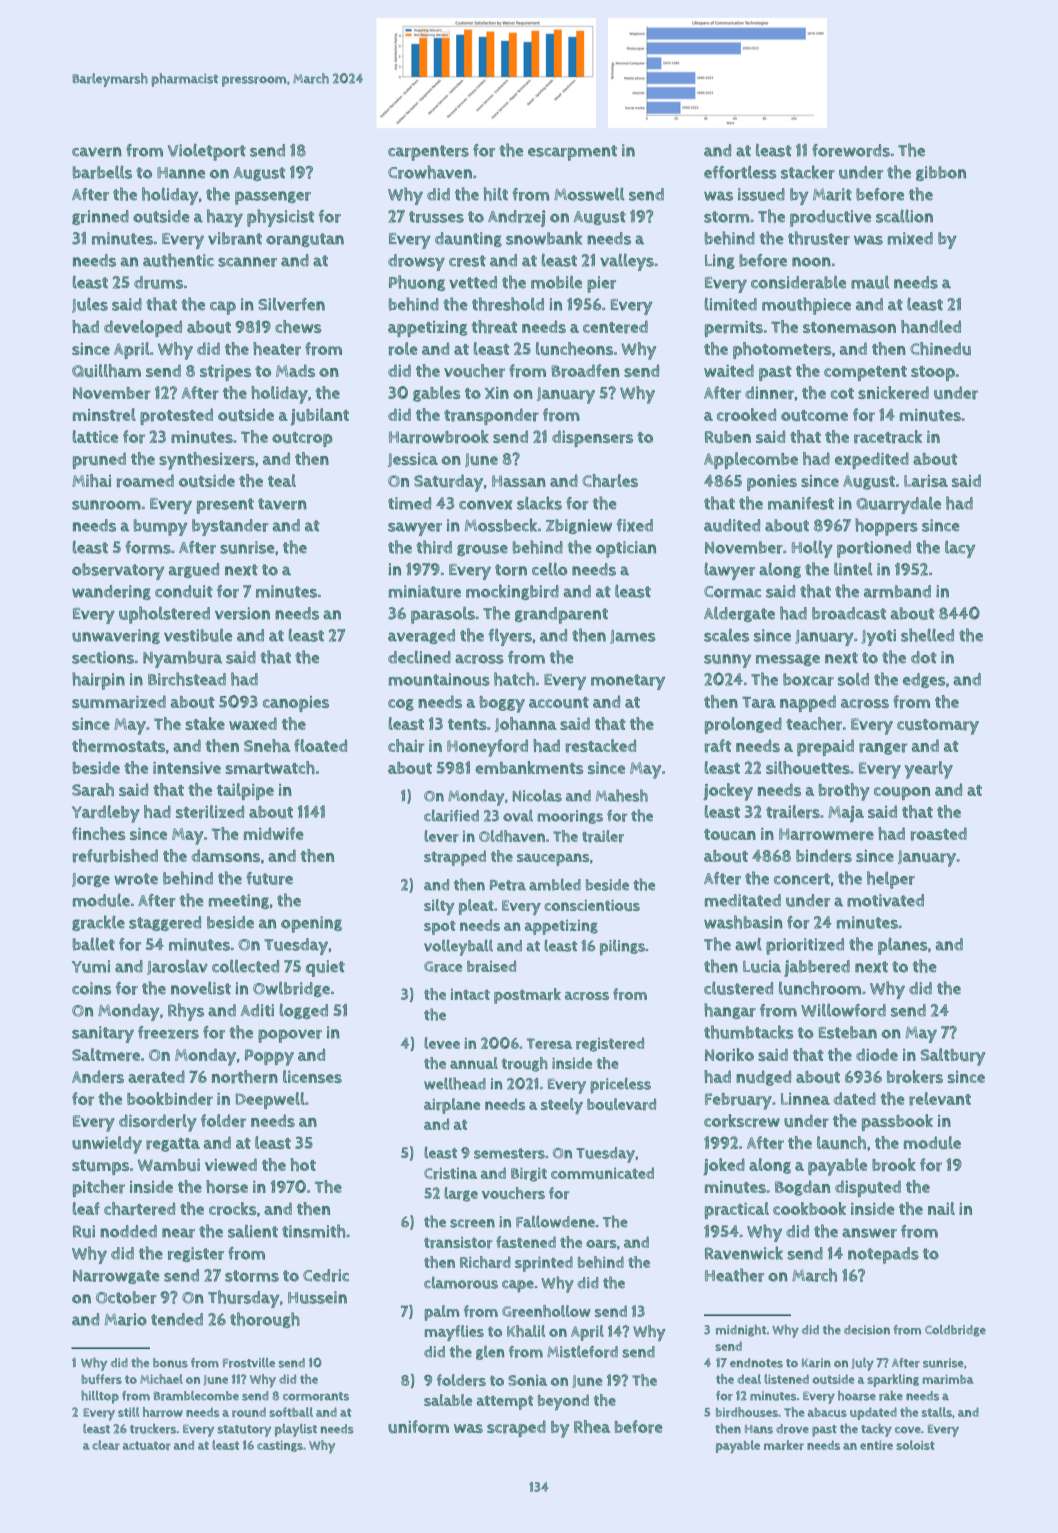  Describe the element at coordinates (784, 1445) in the page. I see `marker` at that location.
